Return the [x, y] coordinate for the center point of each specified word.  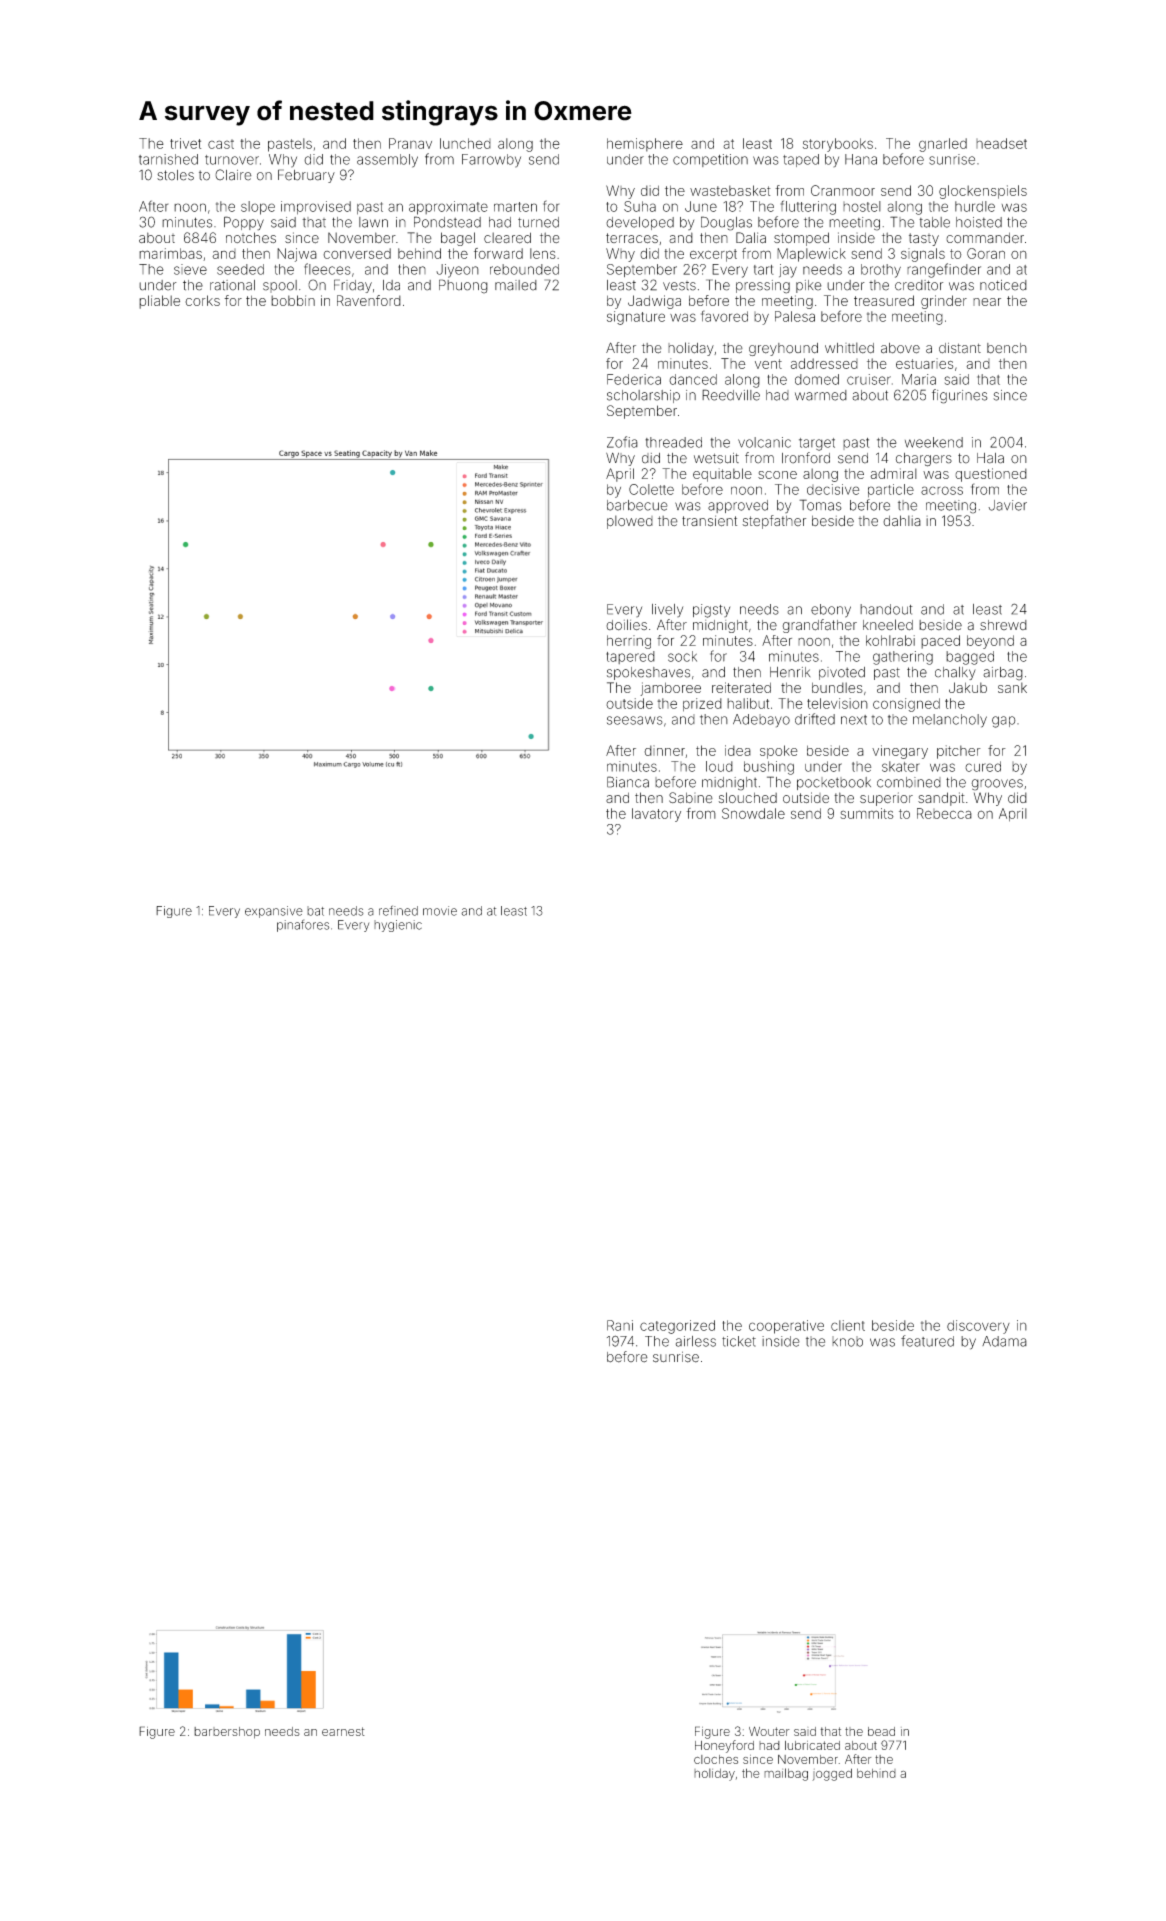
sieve [190, 269]
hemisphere [645, 145]
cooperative [786, 1327]
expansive [274, 912]
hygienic [398, 926]
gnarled [943, 145]
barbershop [227, 1733]
